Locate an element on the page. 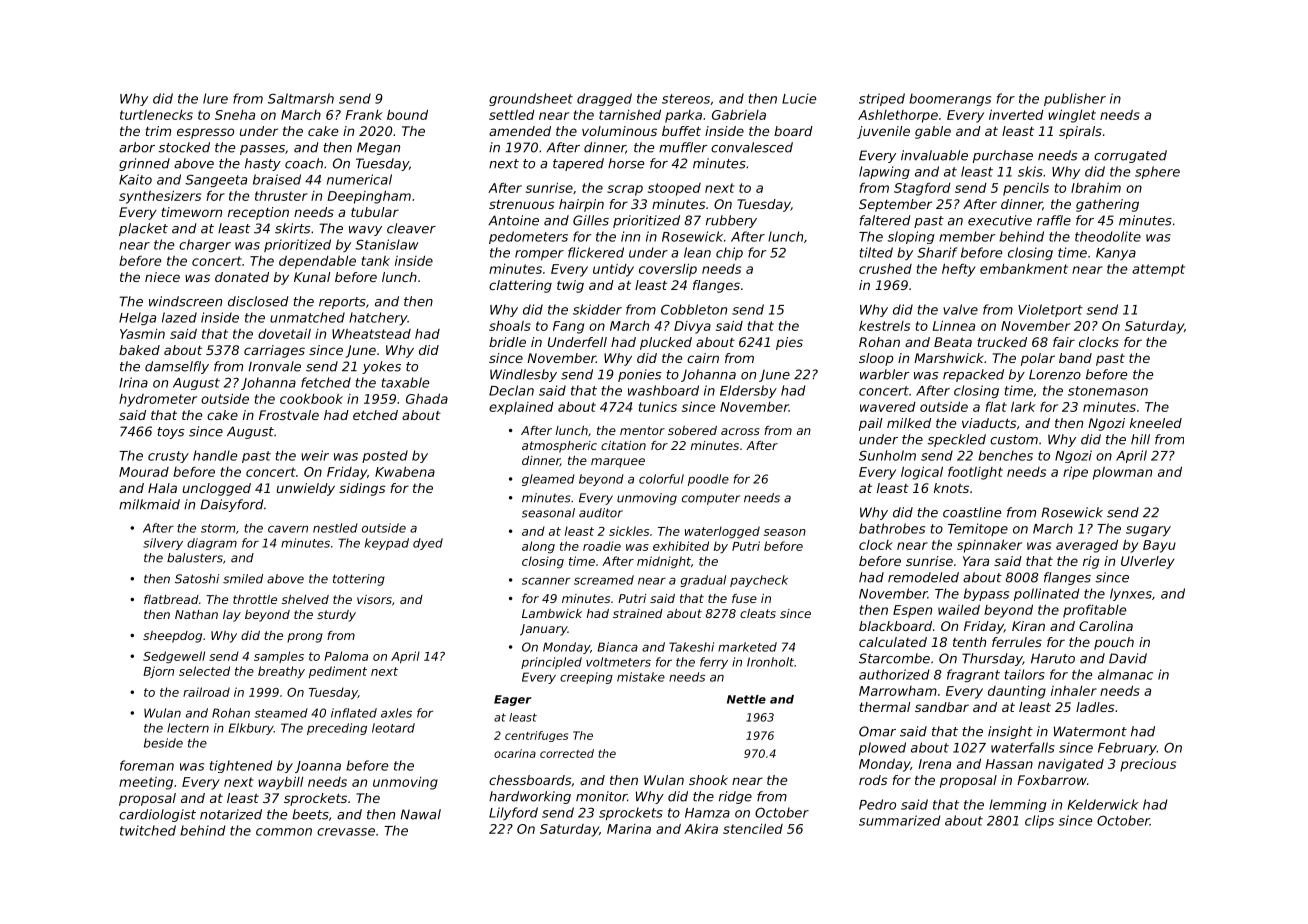 The image size is (1308, 924). Nettle is located at coordinates (746, 699).
